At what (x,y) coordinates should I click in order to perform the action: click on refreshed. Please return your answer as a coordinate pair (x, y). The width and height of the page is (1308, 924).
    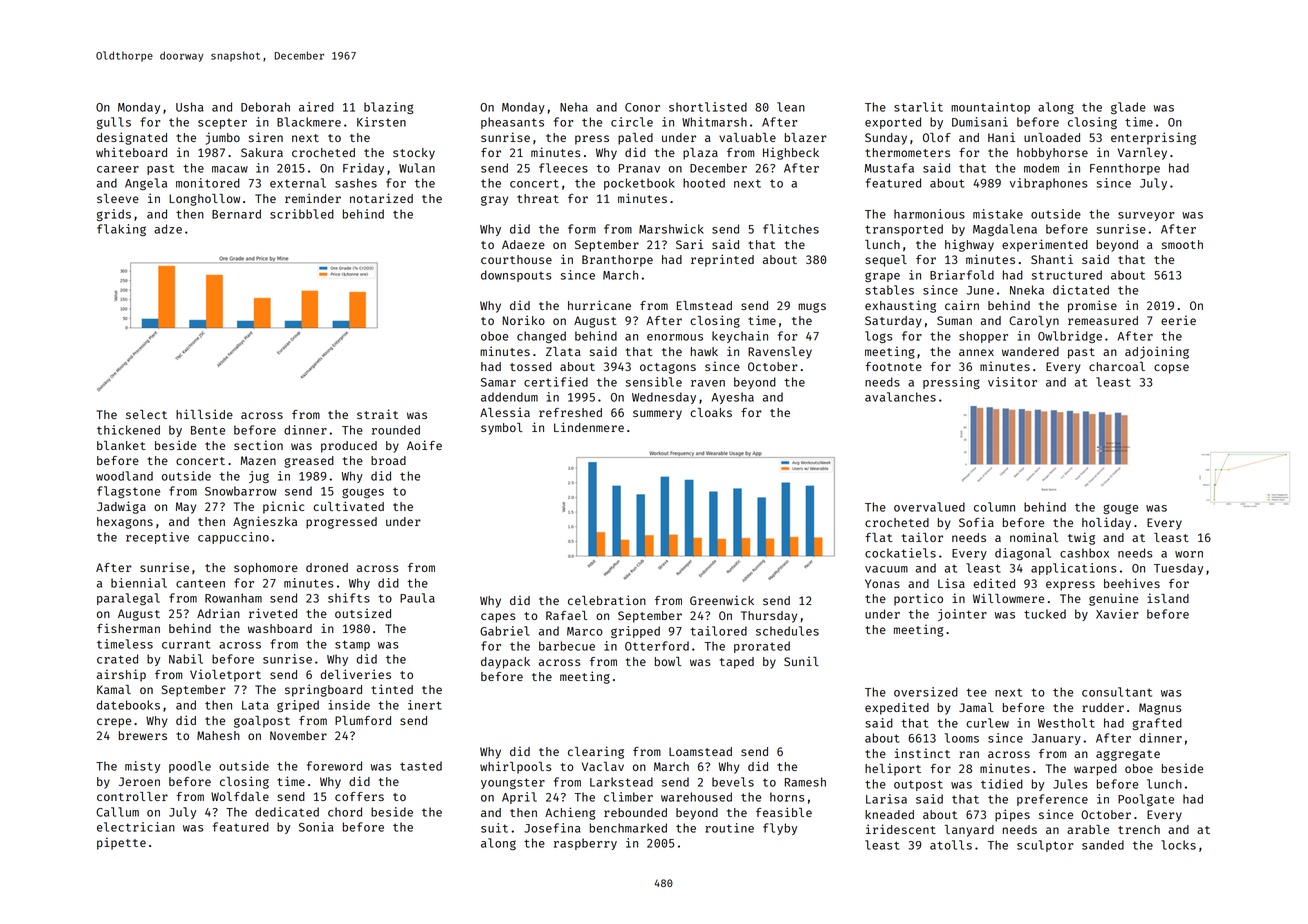
    Looking at the image, I should click on (570, 412).
